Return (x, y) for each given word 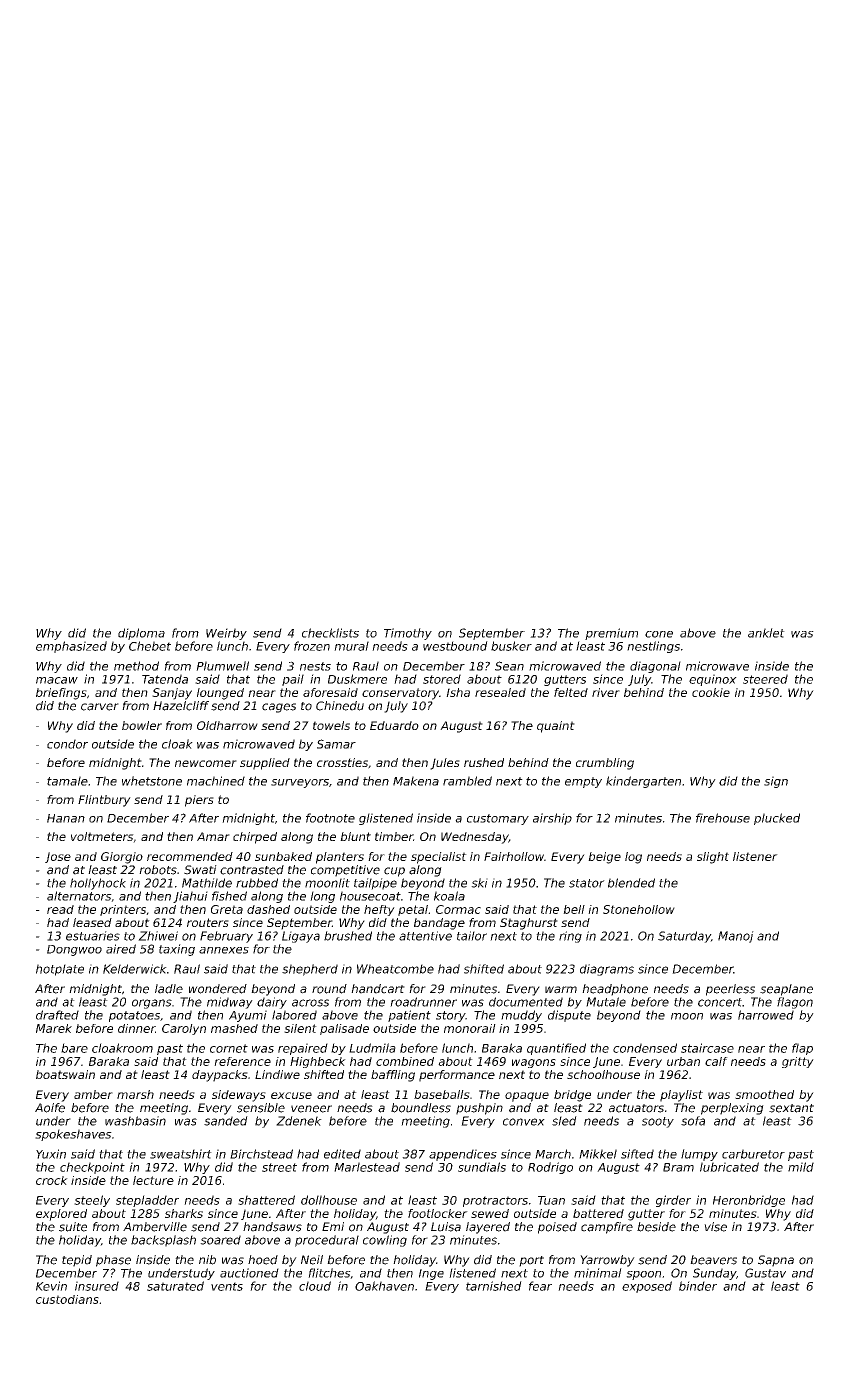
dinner (136, 1028)
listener (755, 856)
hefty (379, 910)
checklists (330, 633)
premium (611, 634)
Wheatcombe (395, 969)
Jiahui (190, 897)
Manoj (736, 937)
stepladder (147, 1201)
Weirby (226, 634)
